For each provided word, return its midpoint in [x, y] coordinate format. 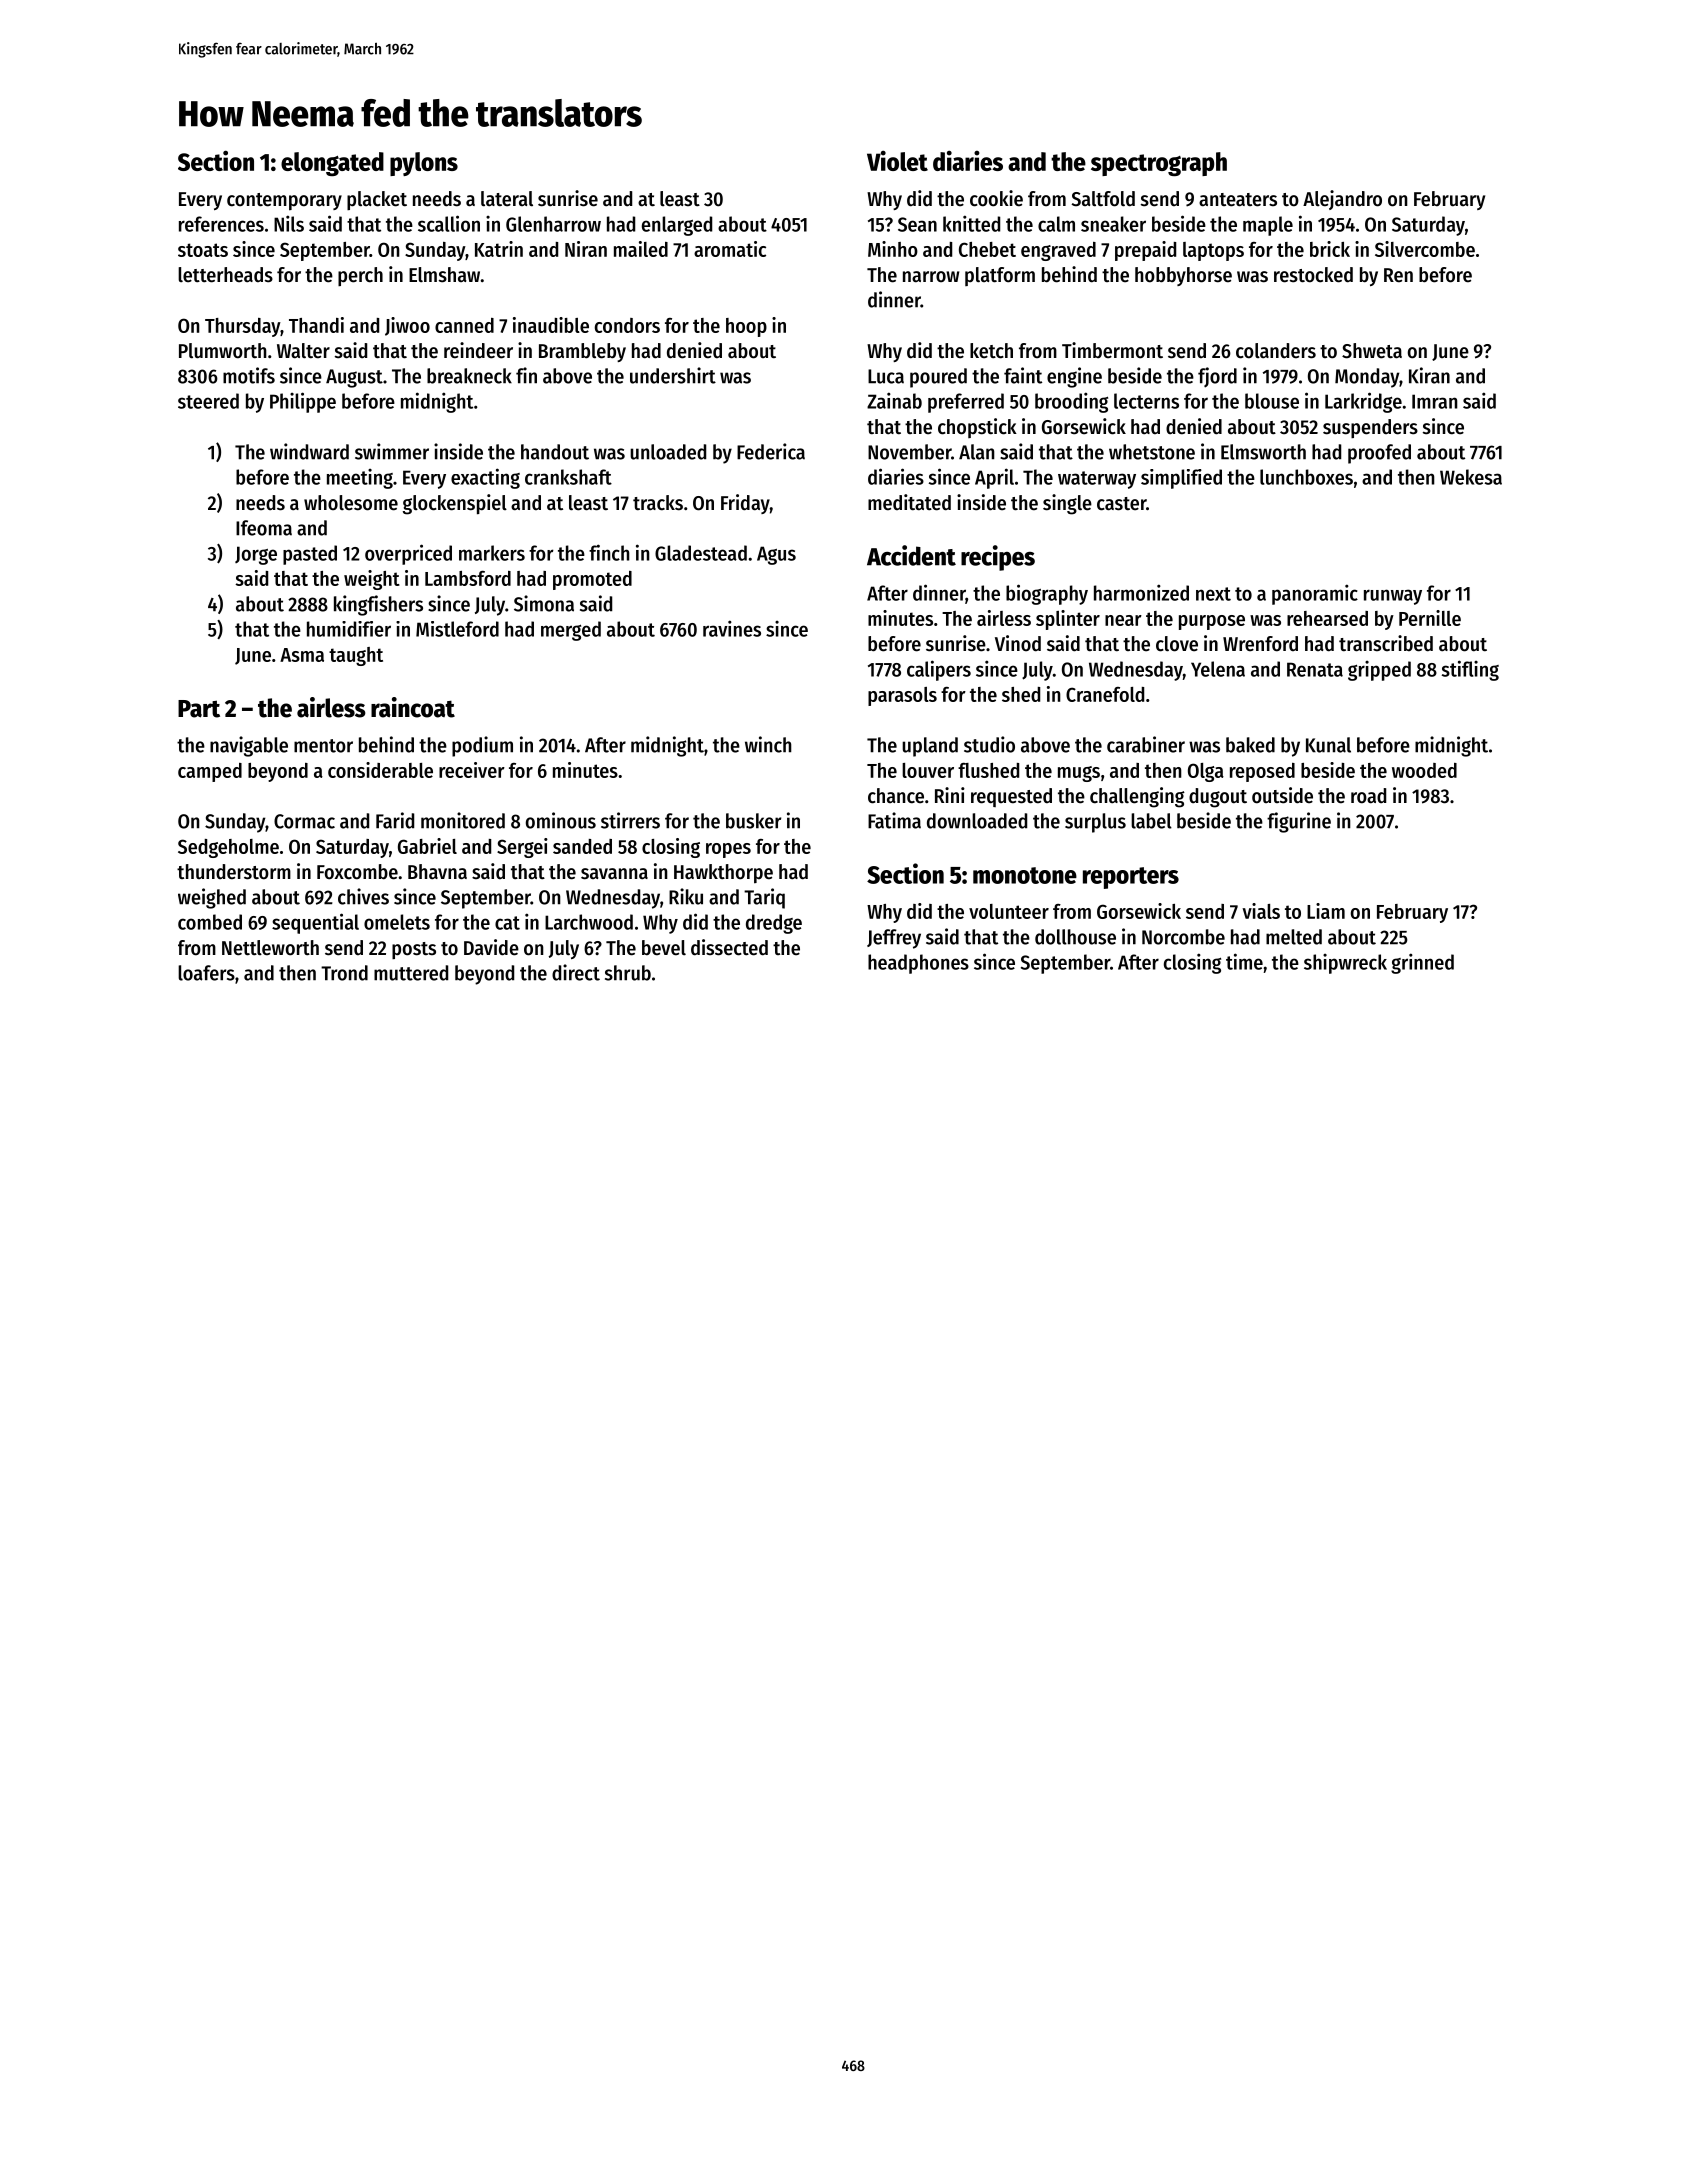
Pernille [1430, 618]
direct [576, 972]
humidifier [349, 629]
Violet [897, 160]
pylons [424, 164]
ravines [732, 628]
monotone [1025, 875]
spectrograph [1159, 164]
